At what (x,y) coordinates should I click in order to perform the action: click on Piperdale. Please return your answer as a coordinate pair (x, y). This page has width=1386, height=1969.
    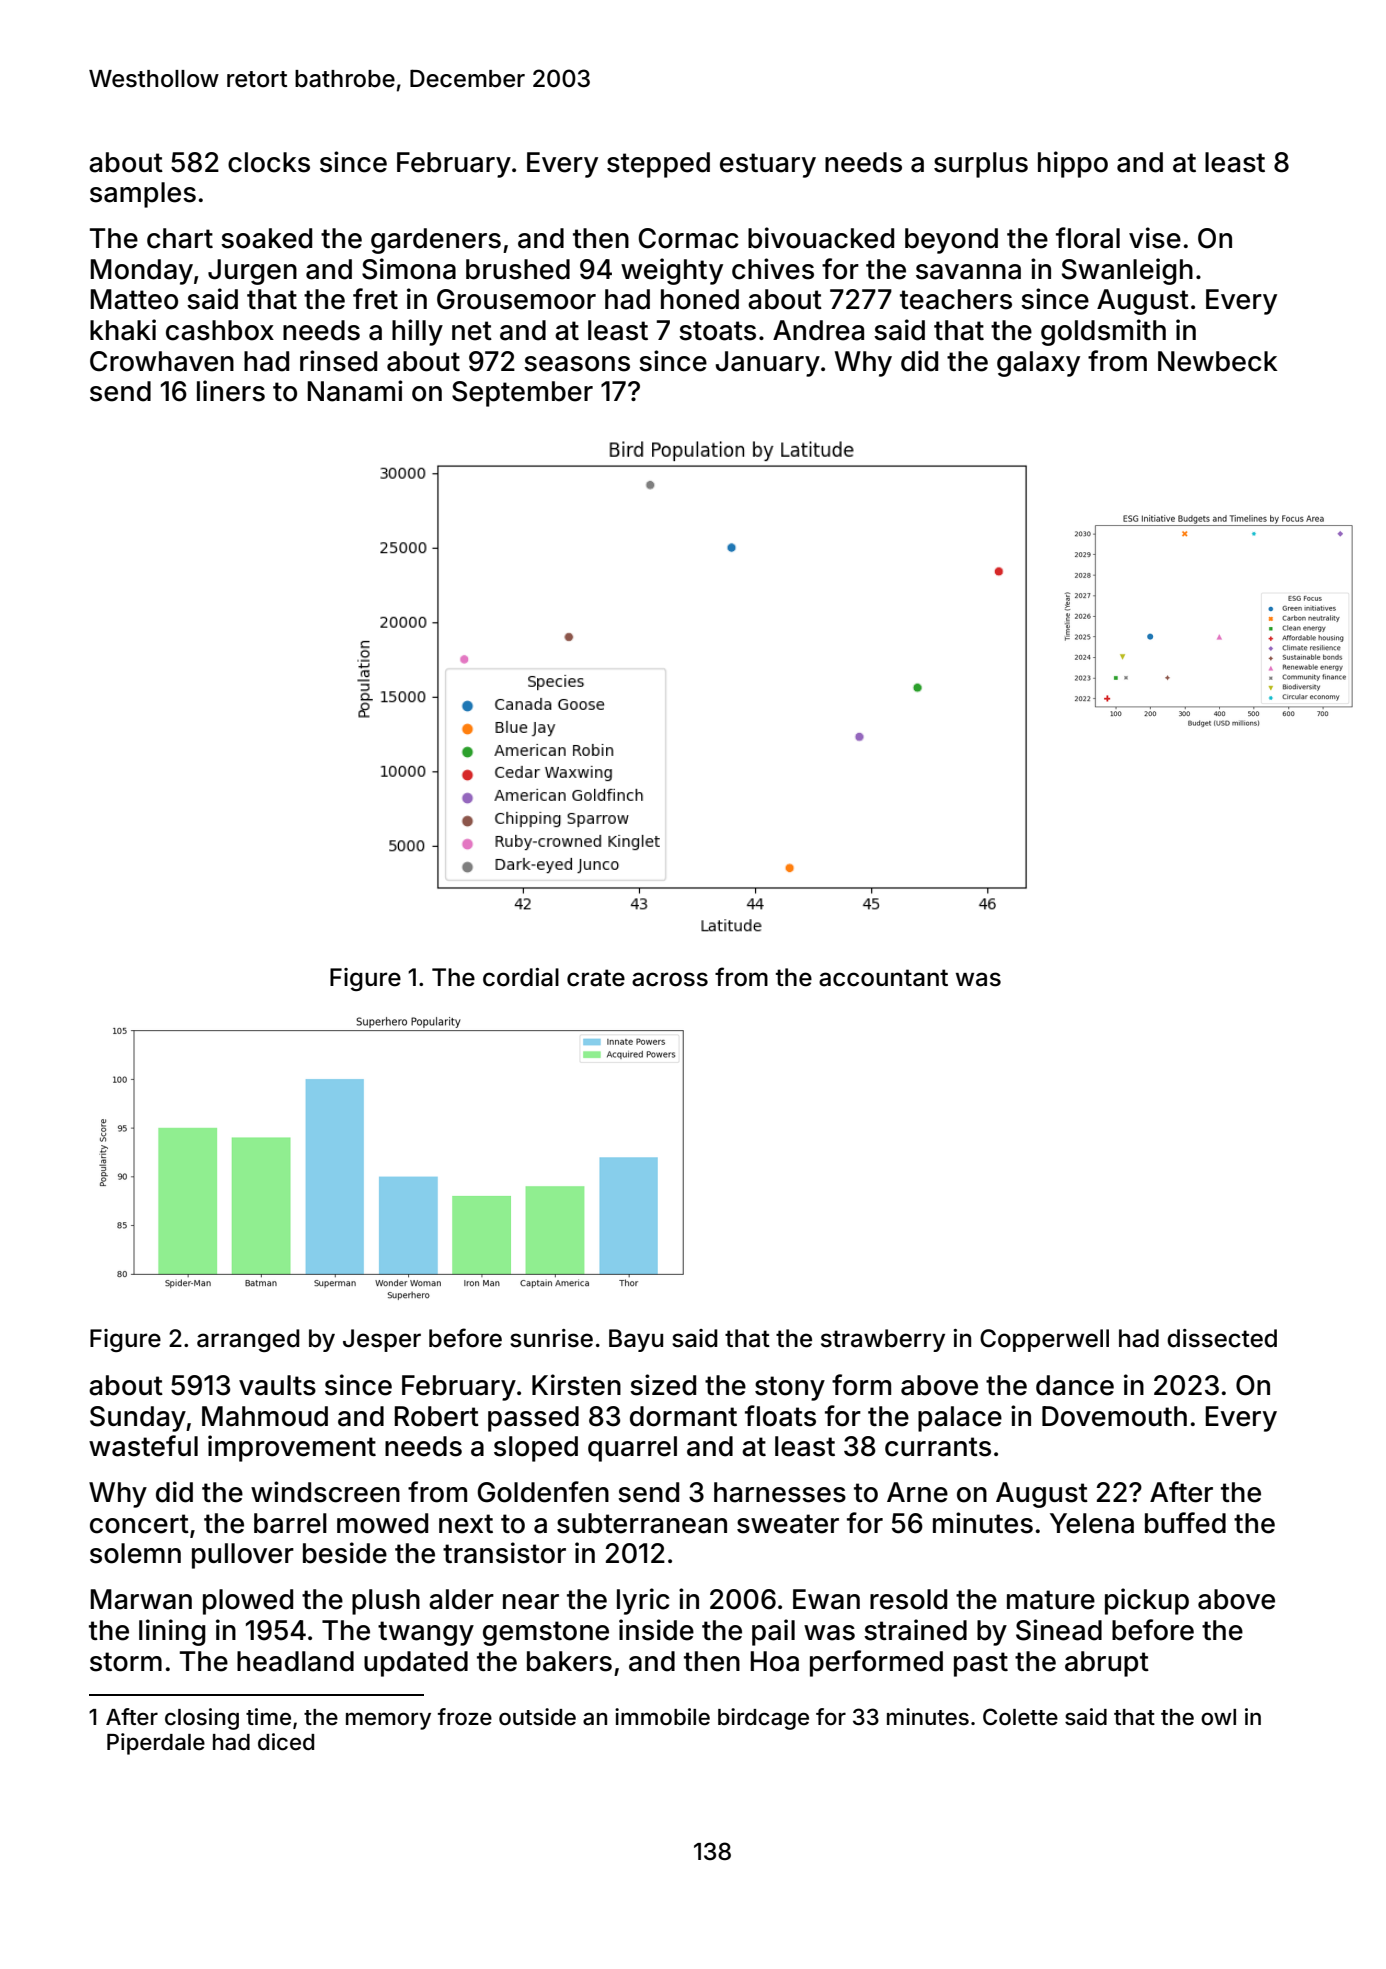
    Looking at the image, I should click on (156, 1744).
